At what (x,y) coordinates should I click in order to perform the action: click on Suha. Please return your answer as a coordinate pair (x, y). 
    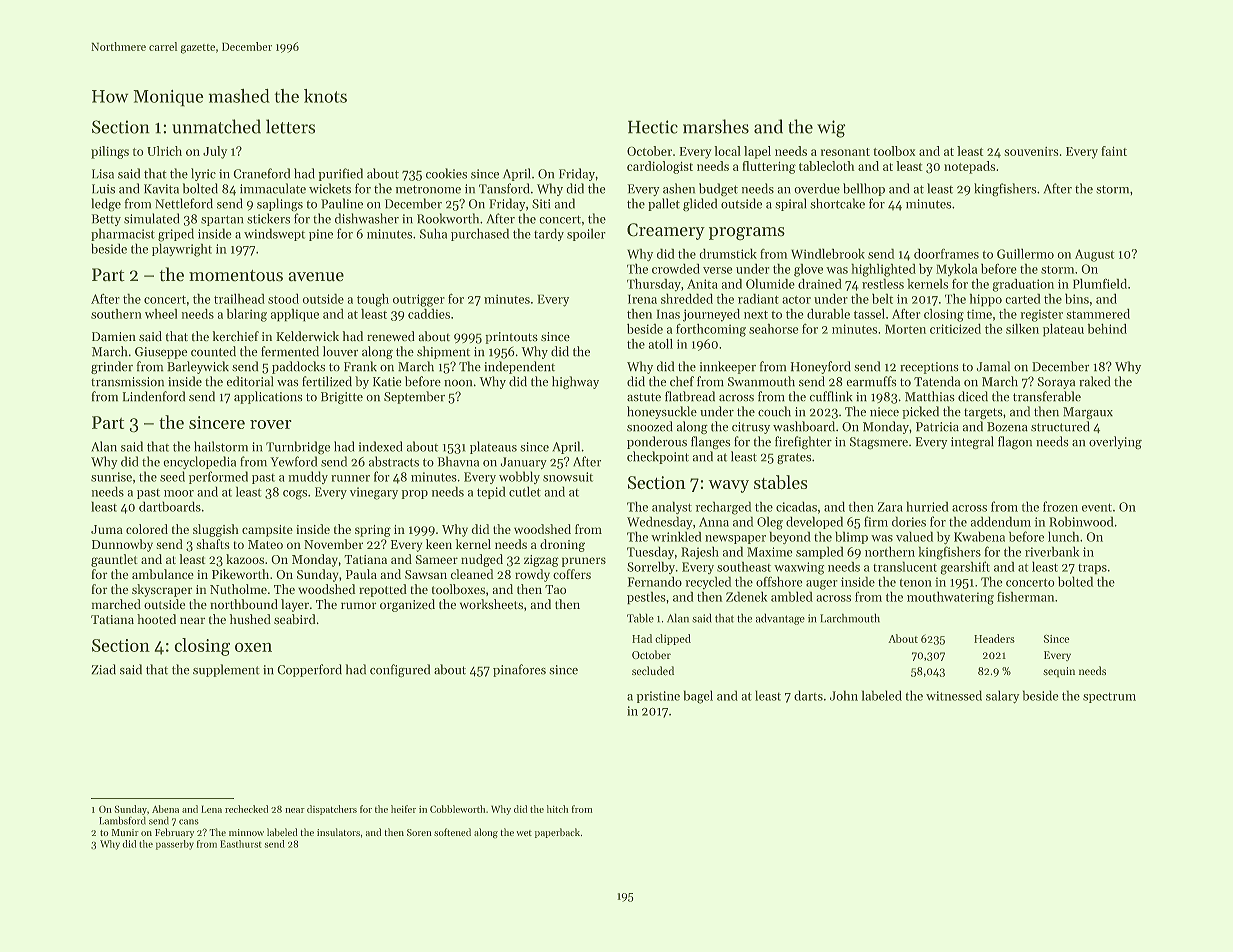
    Looking at the image, I should click on (433, 233).
